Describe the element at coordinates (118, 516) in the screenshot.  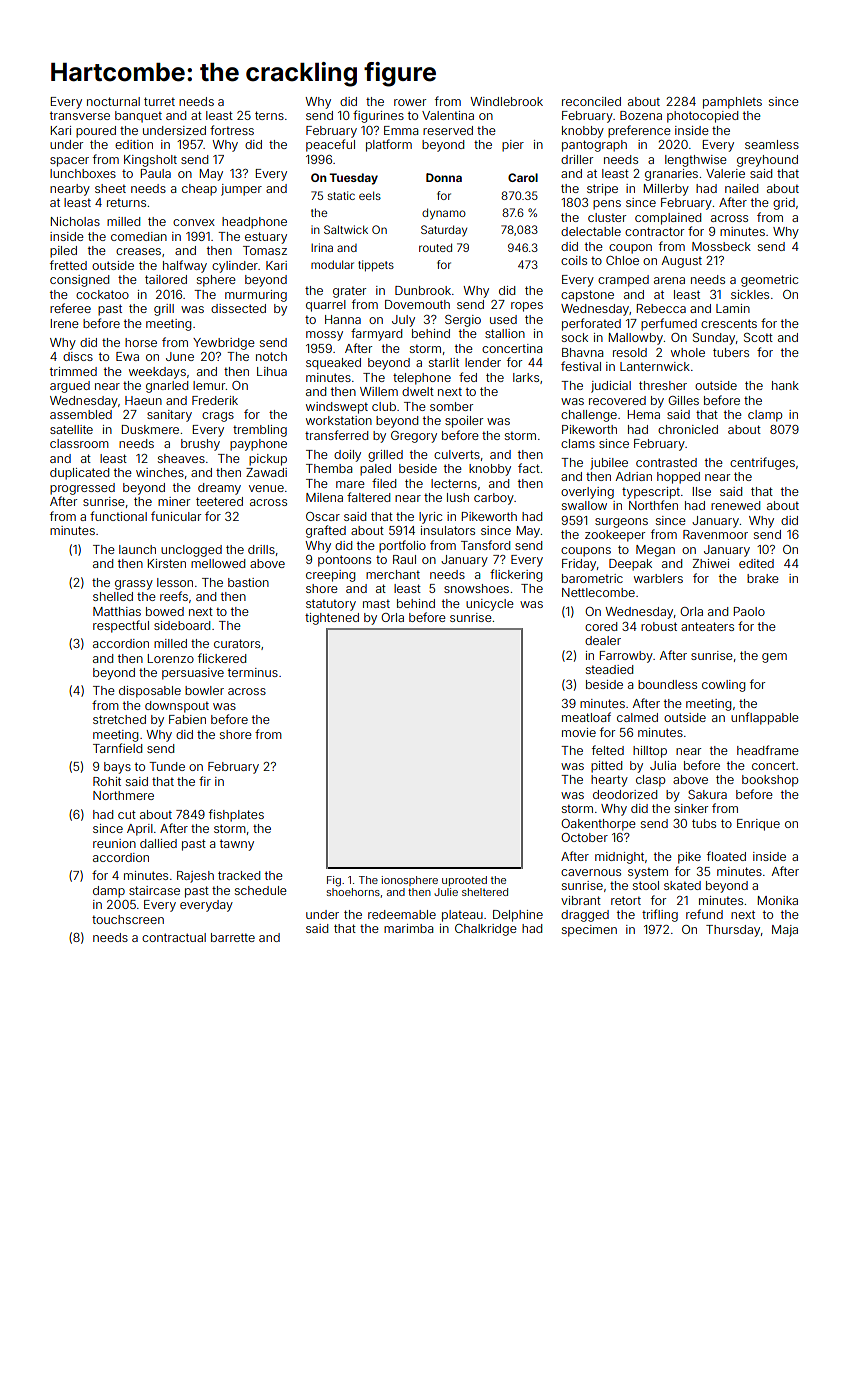
I see `functional` at that location.
